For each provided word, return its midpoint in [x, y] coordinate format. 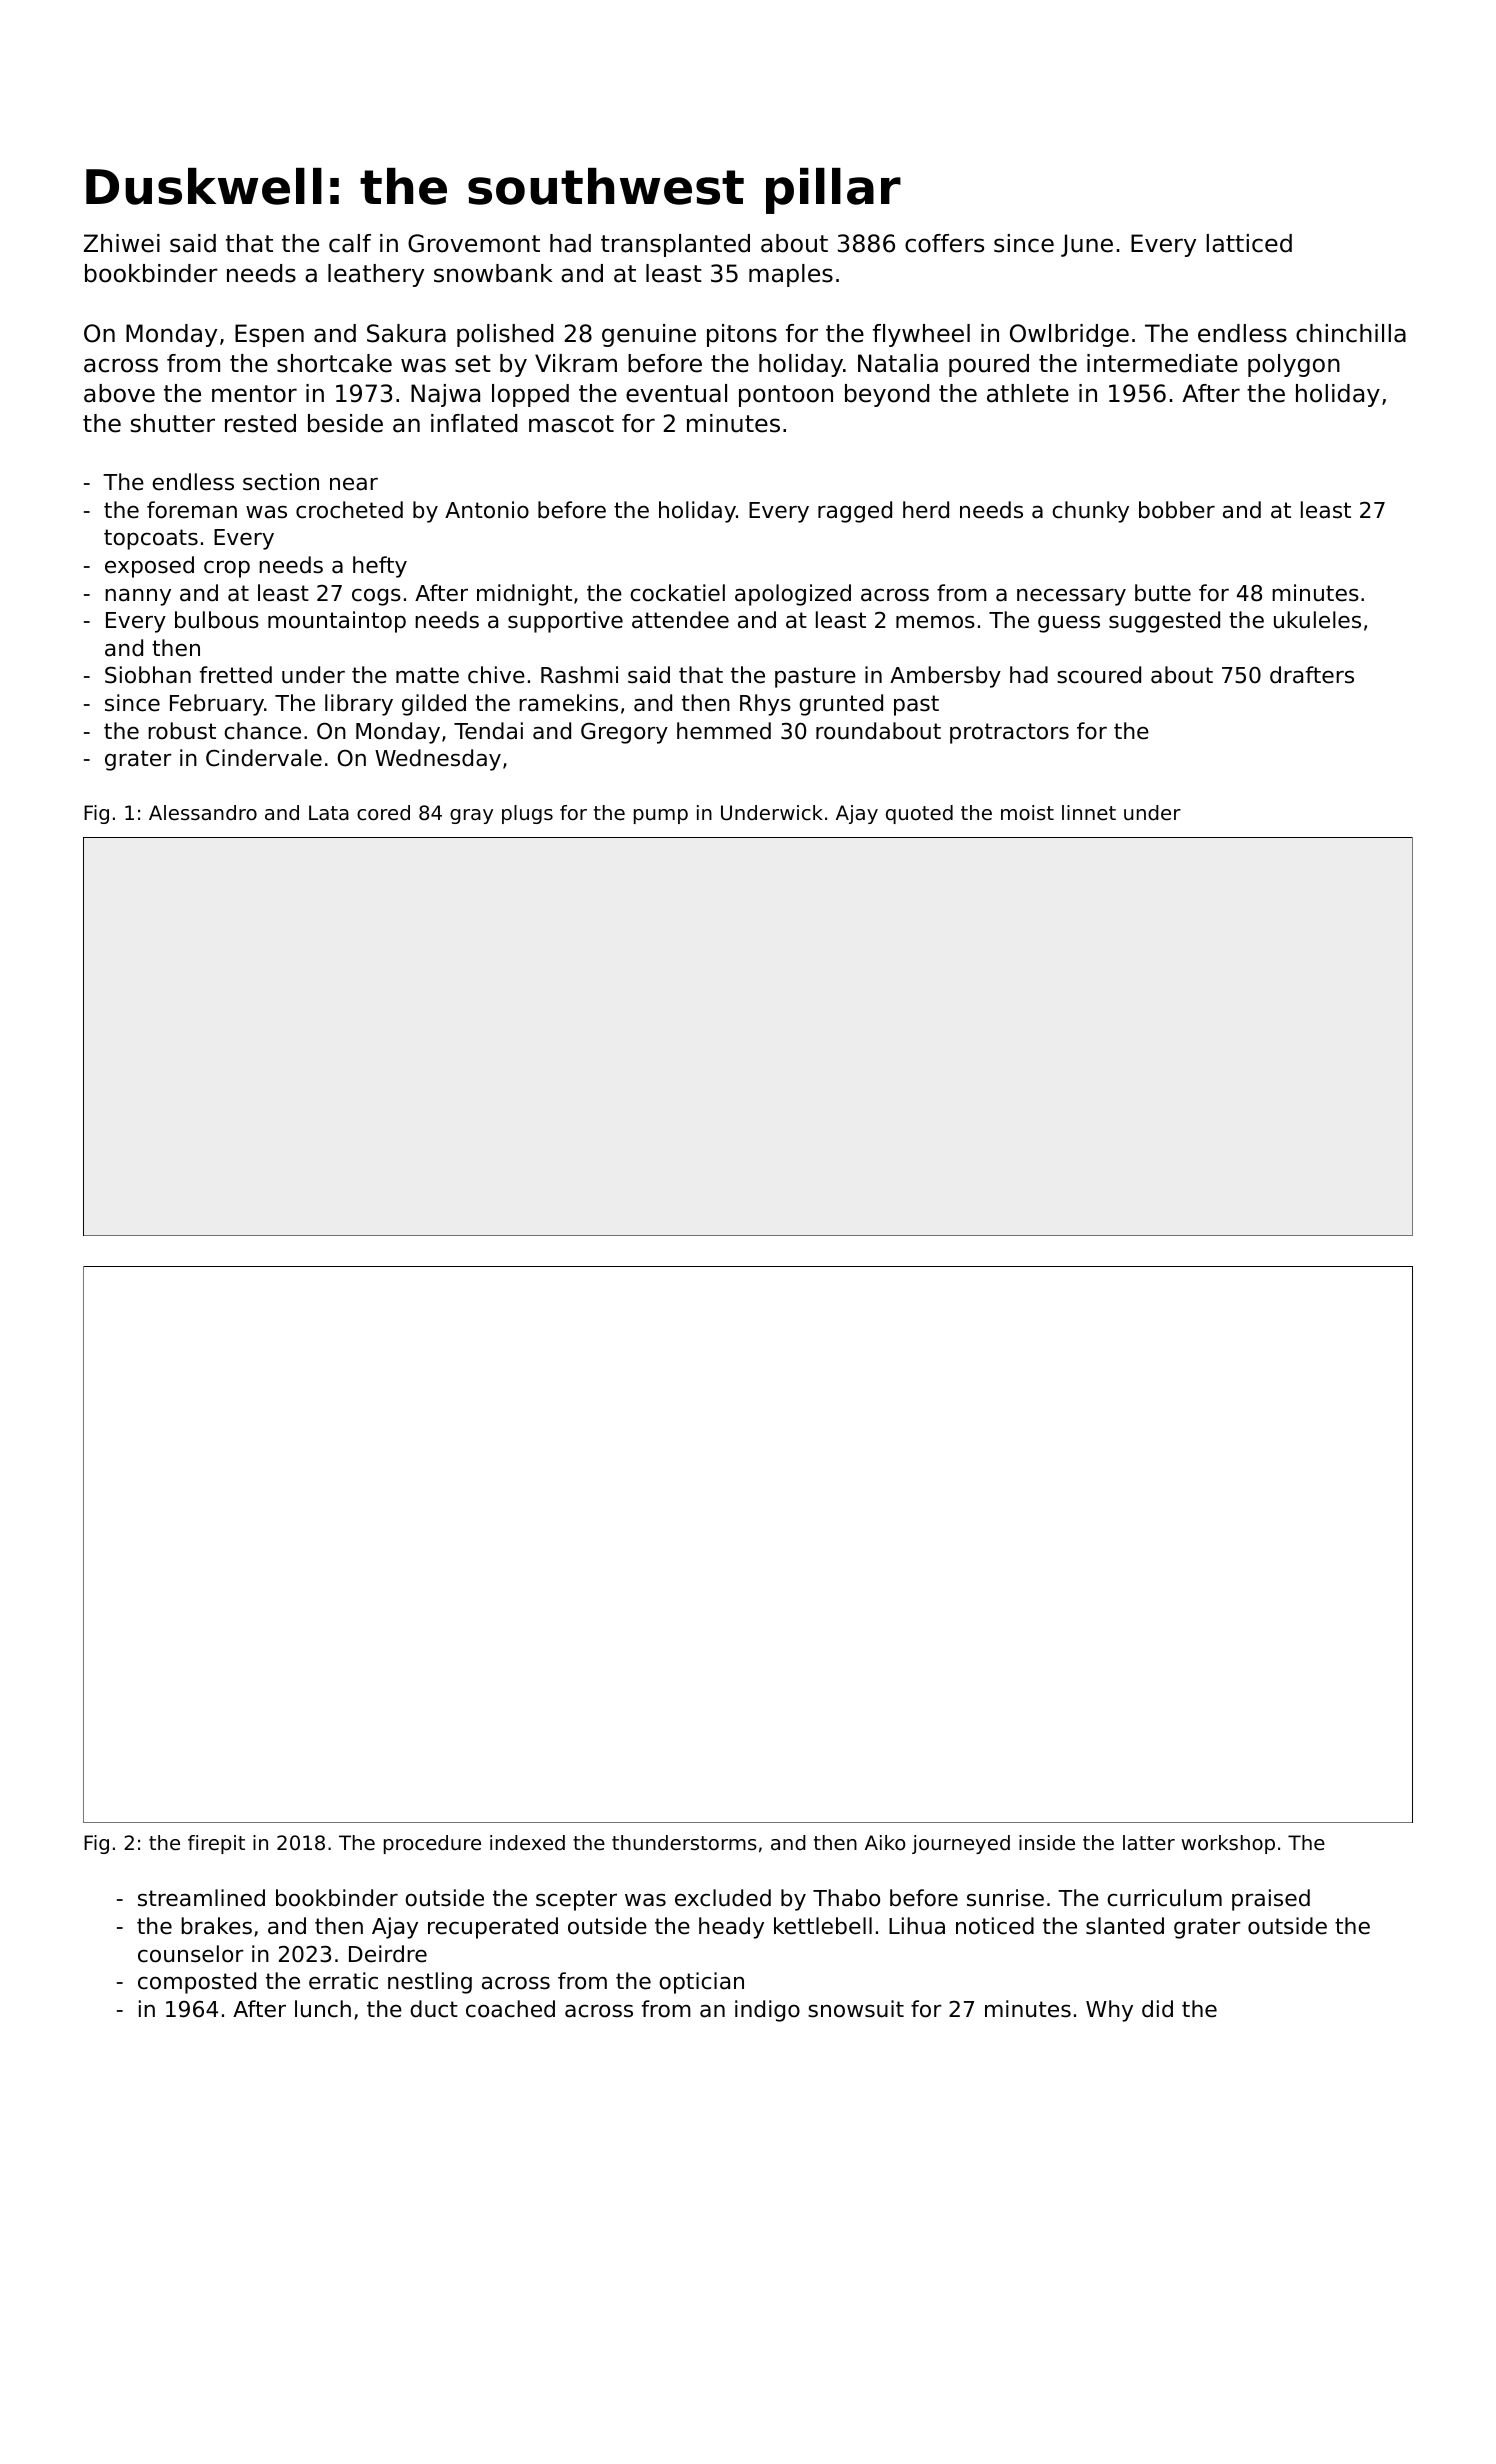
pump [661, 816]
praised [1271, 1900]
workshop [1228, 1844]
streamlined [201, 1898]
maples [791, 275]
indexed [527, 1843]
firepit [216, 1844]
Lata [329, 812]
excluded [723, 1898]
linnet [1089, 812]
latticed [1249, 243]
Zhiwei [122, 243]
